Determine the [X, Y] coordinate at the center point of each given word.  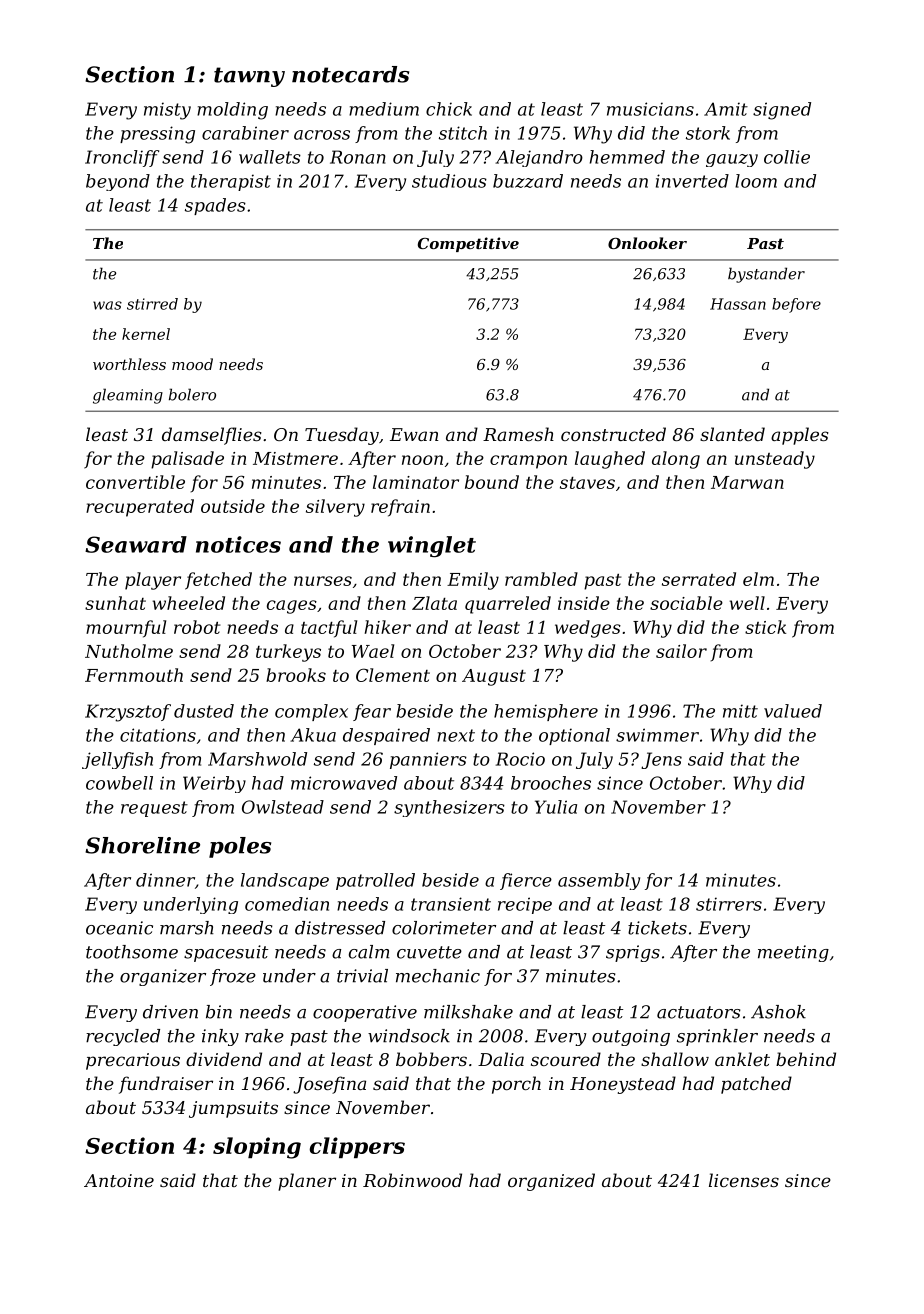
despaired [386, 736]
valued [793, 711]
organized [551, 1182]
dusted [204, 711]
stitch [463, 133]
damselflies [212, 436]
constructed [613, 434]
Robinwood [412, 1180]
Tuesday [342, 436]
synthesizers [449, 808]
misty [167, 111]
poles [240, 847]
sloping [257, 1148]
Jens [661, 760]
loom [756, 181]
